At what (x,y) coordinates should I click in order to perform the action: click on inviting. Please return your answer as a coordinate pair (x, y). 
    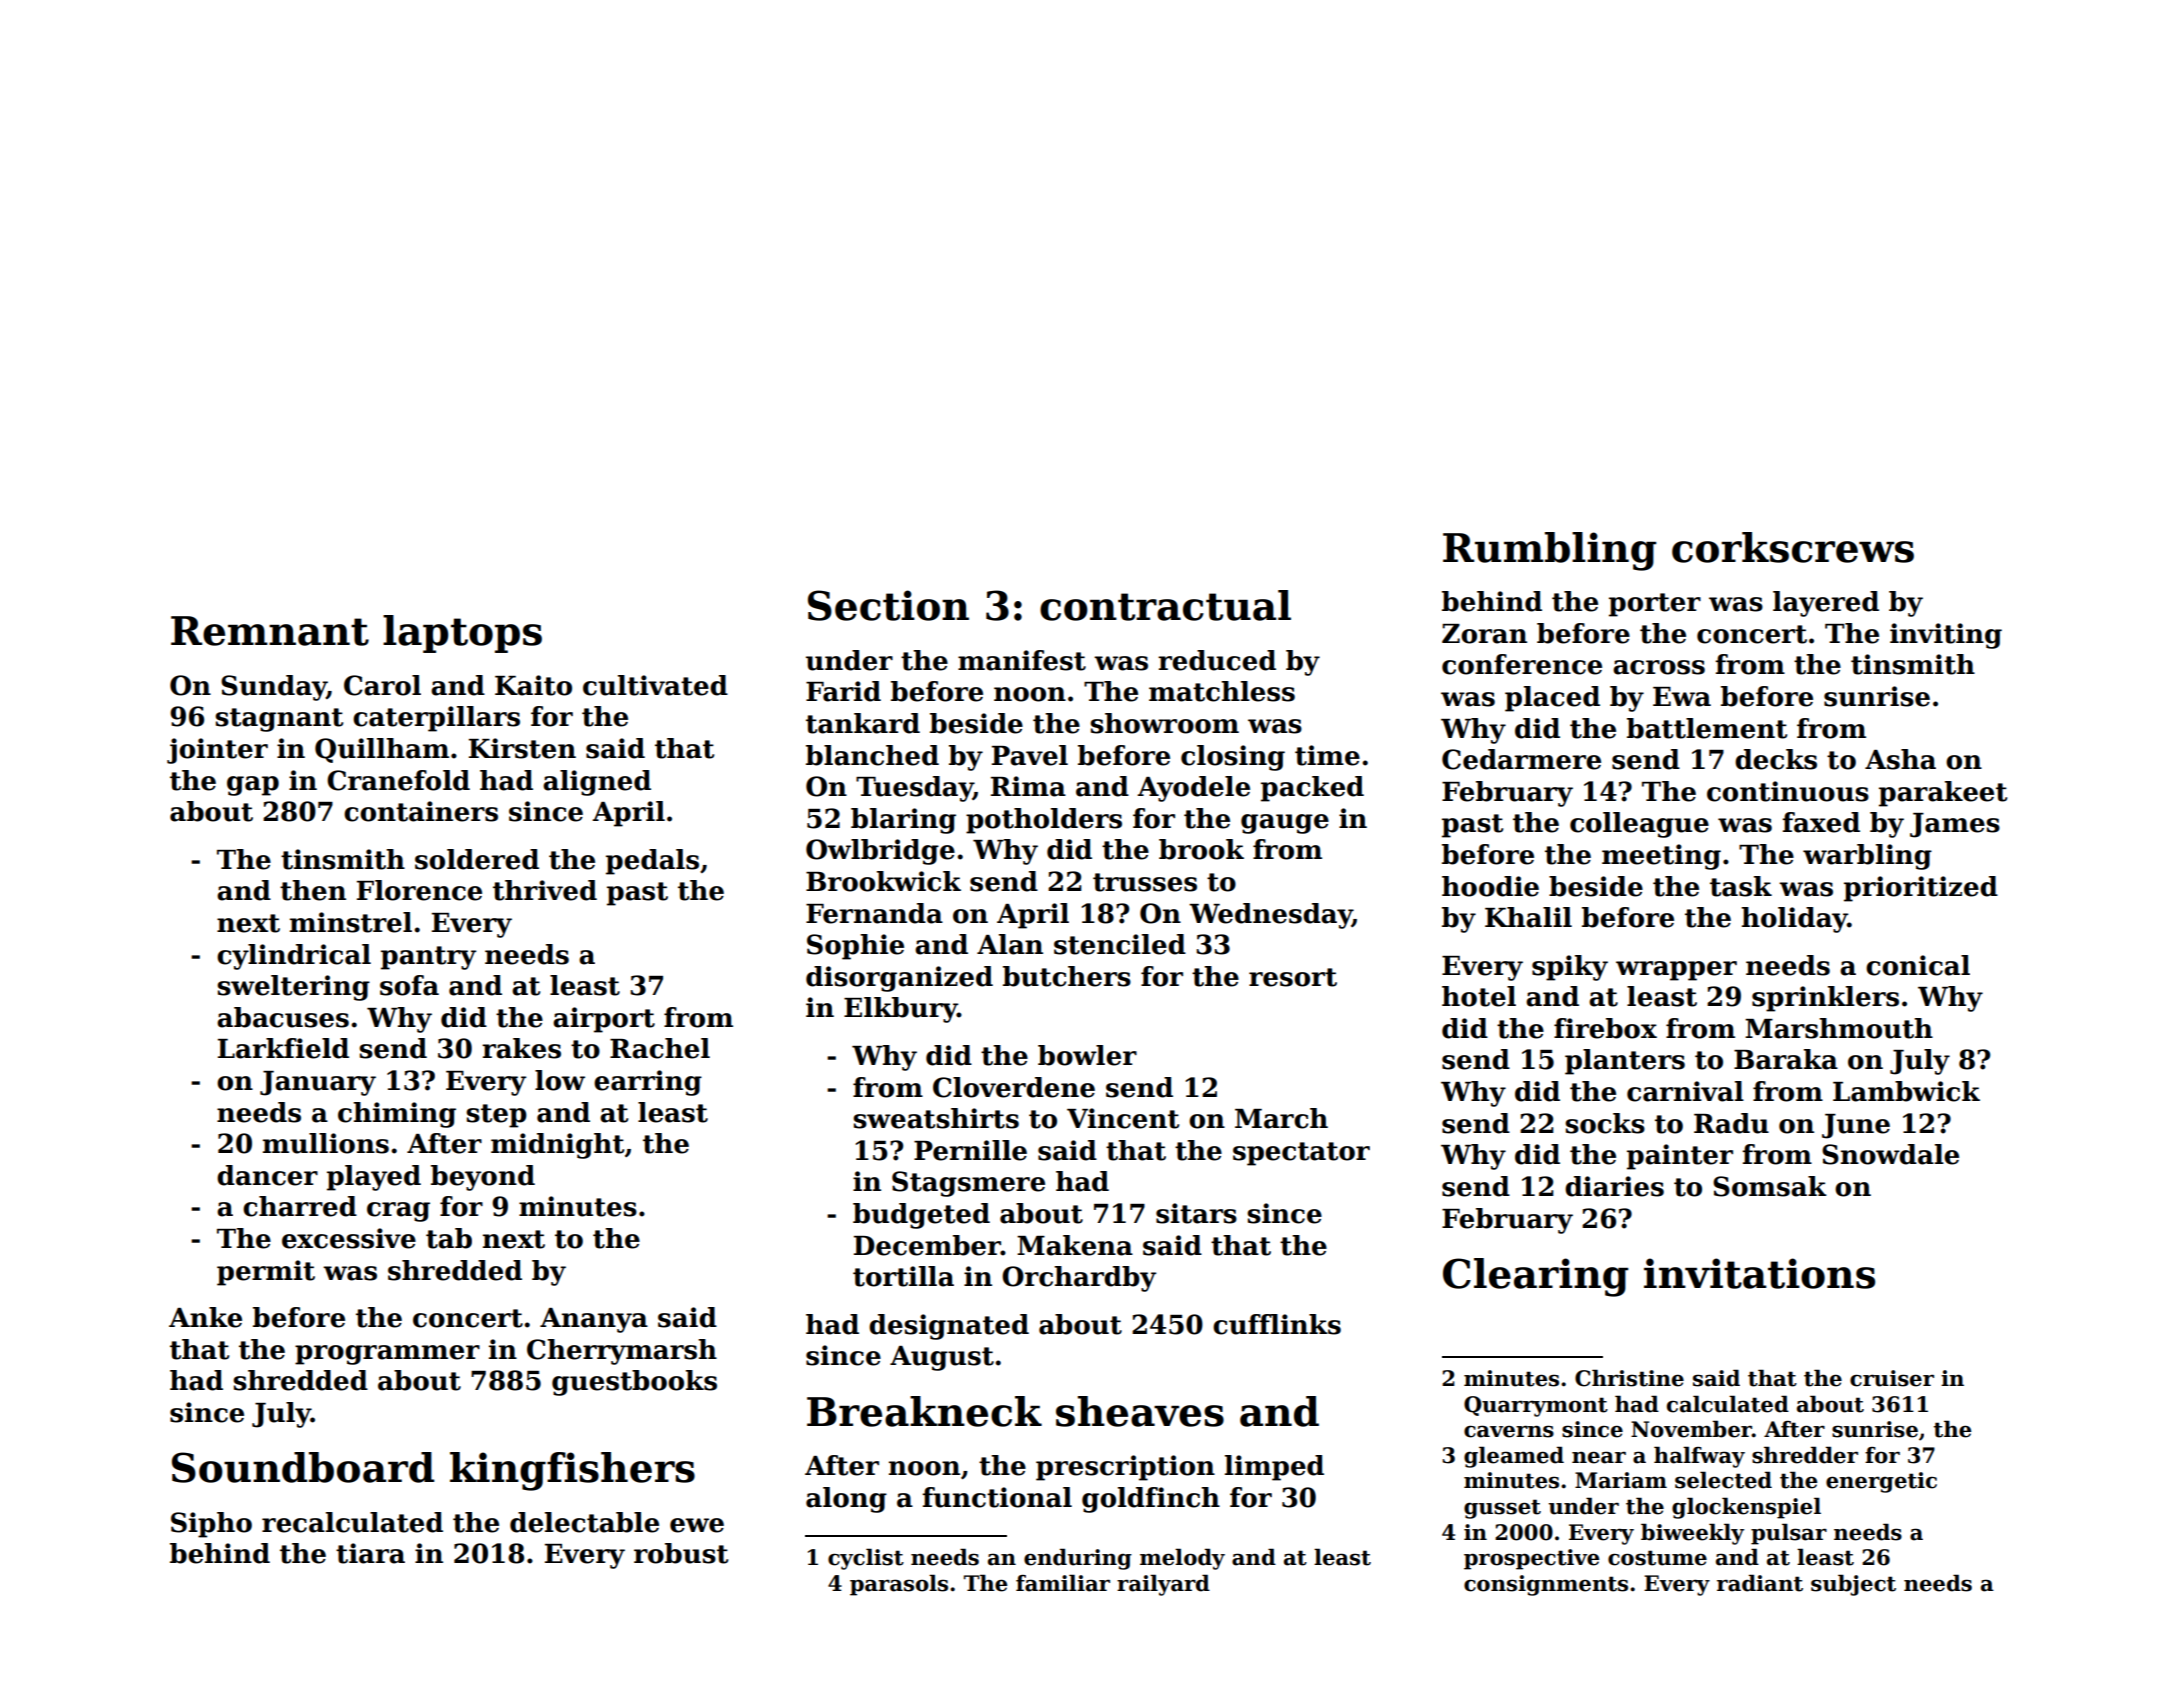
    Looking at the image, I should click on (1946, 636).
